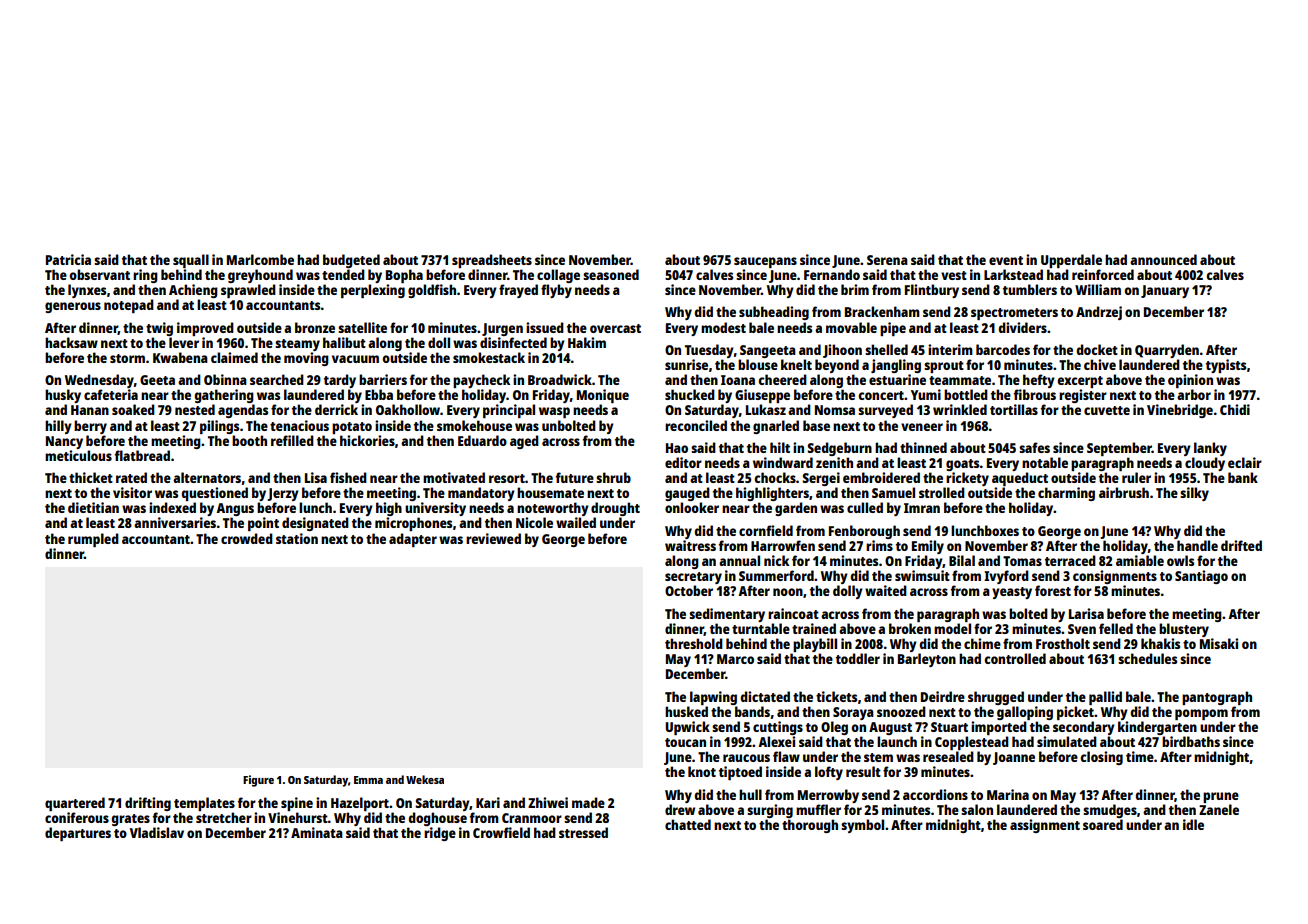 The image size is (1308, 924). I want to click on Marlcombe, so click(260, 259).
